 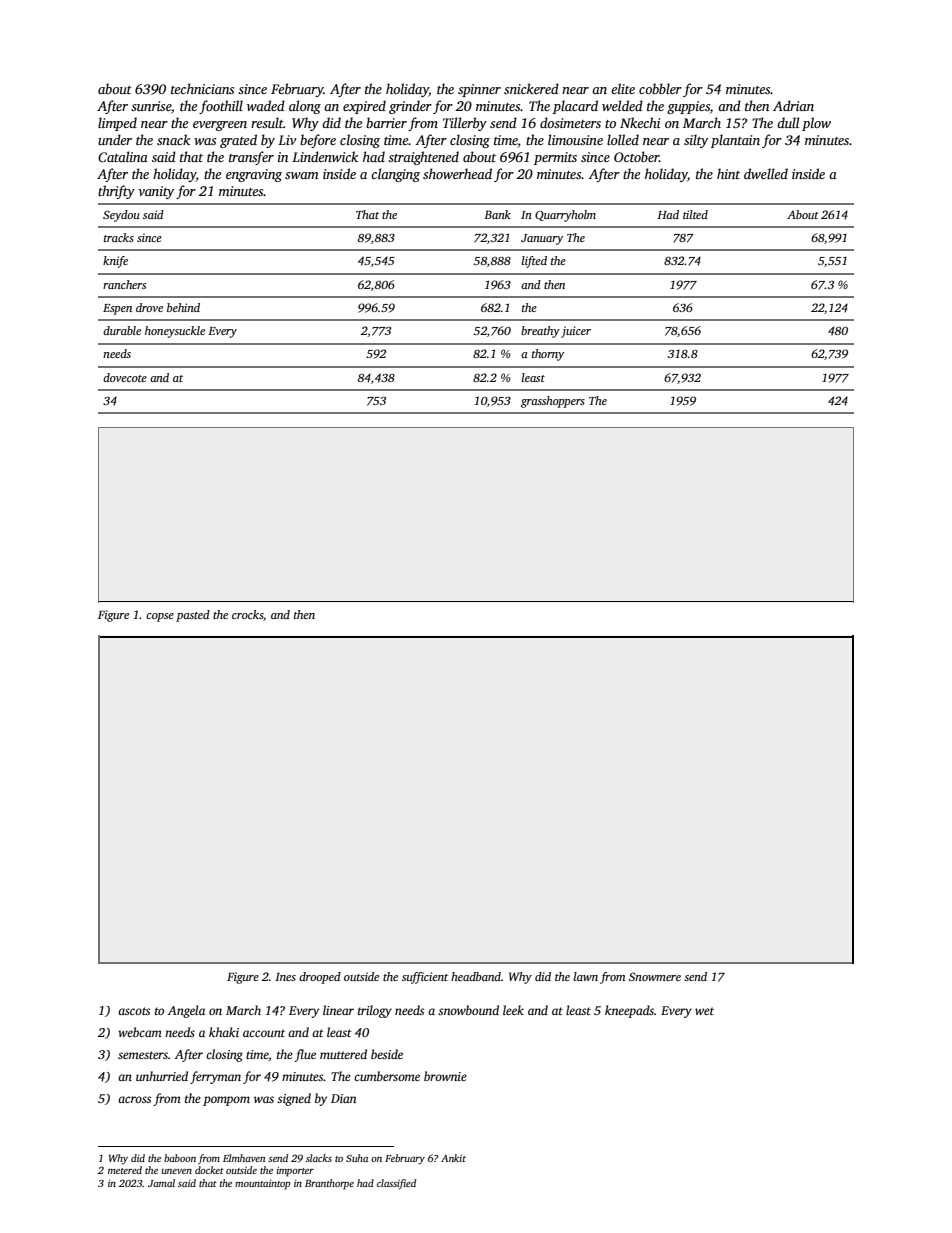 I want to click on dull, so click(x=788, y=122).
